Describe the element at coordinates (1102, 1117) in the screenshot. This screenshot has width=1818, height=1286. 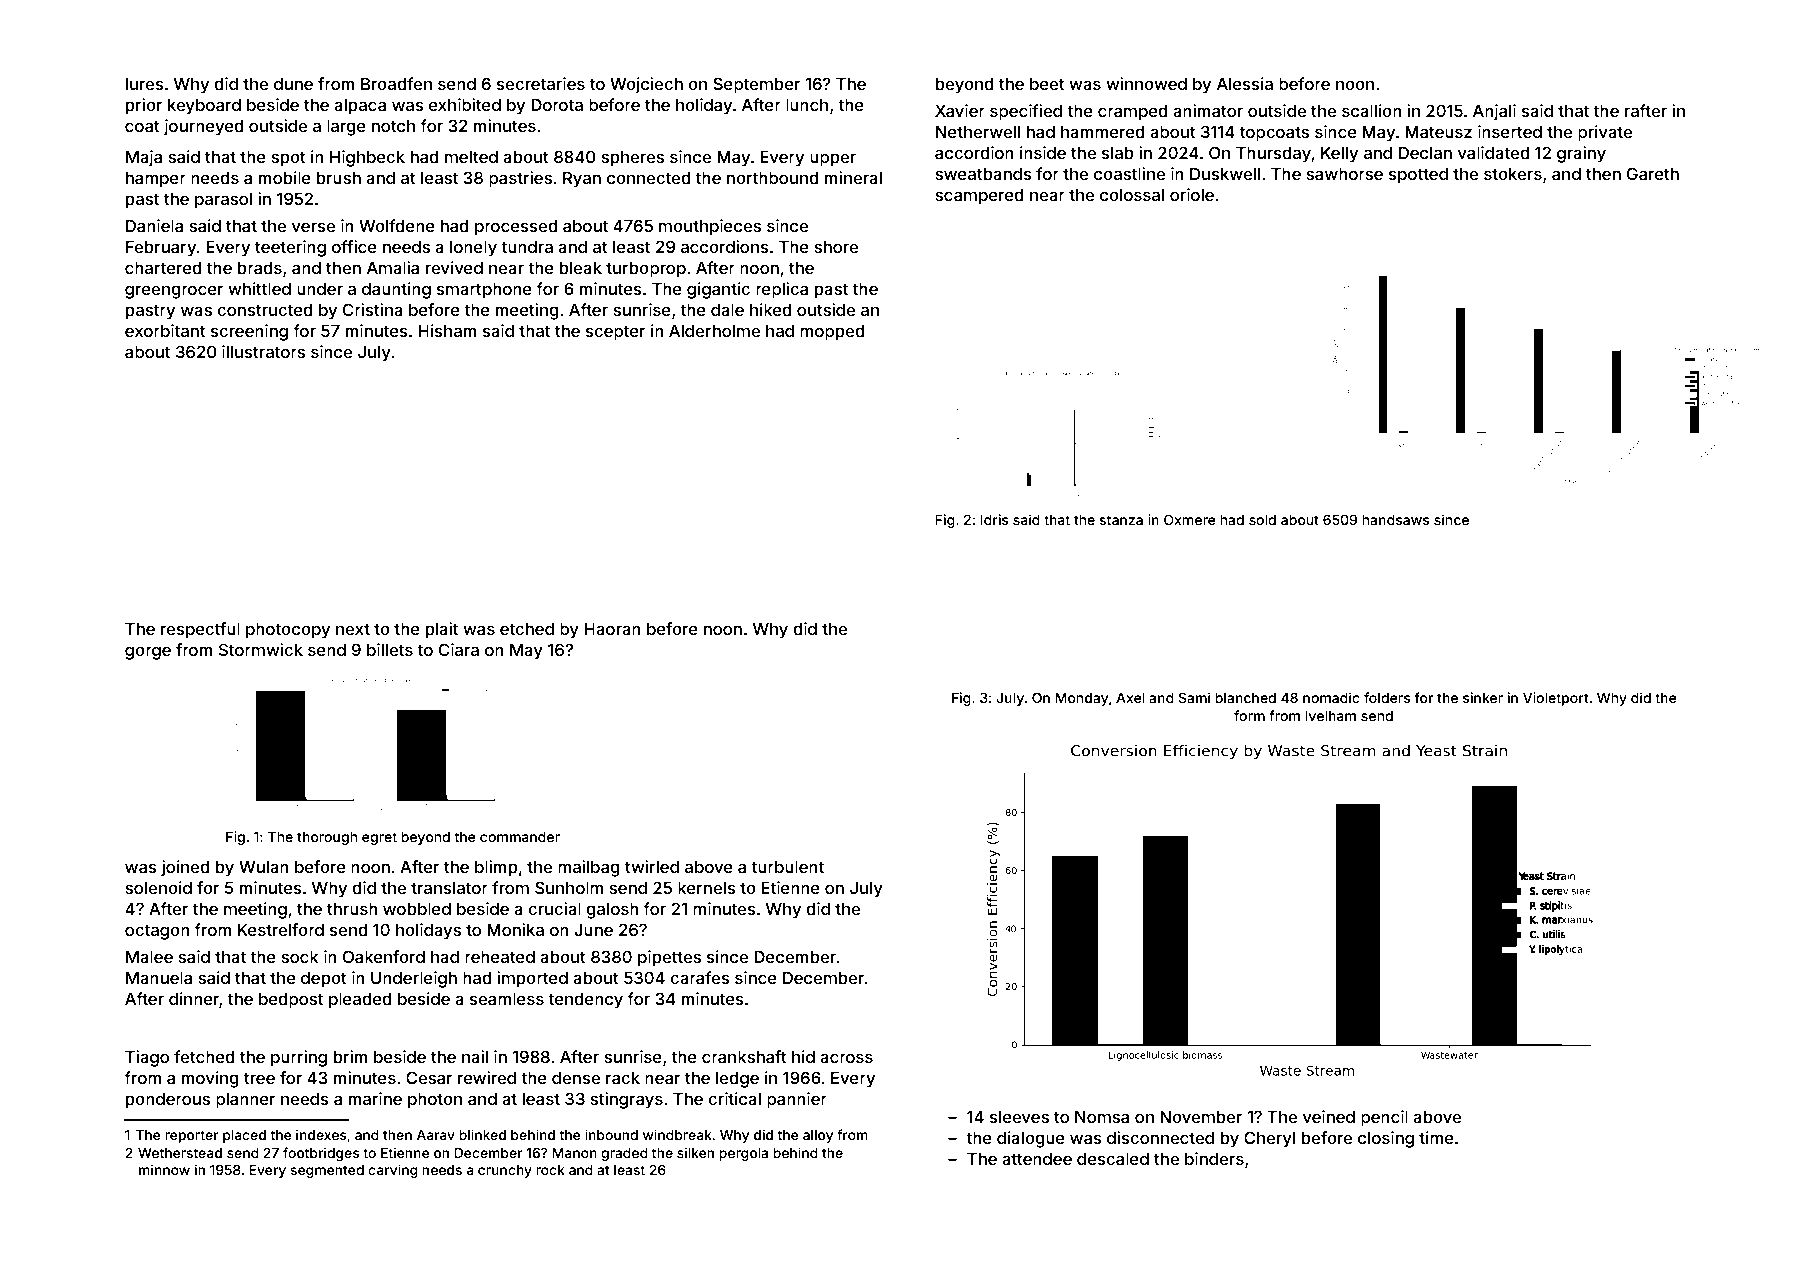
I see `Nomsa` at that location.
